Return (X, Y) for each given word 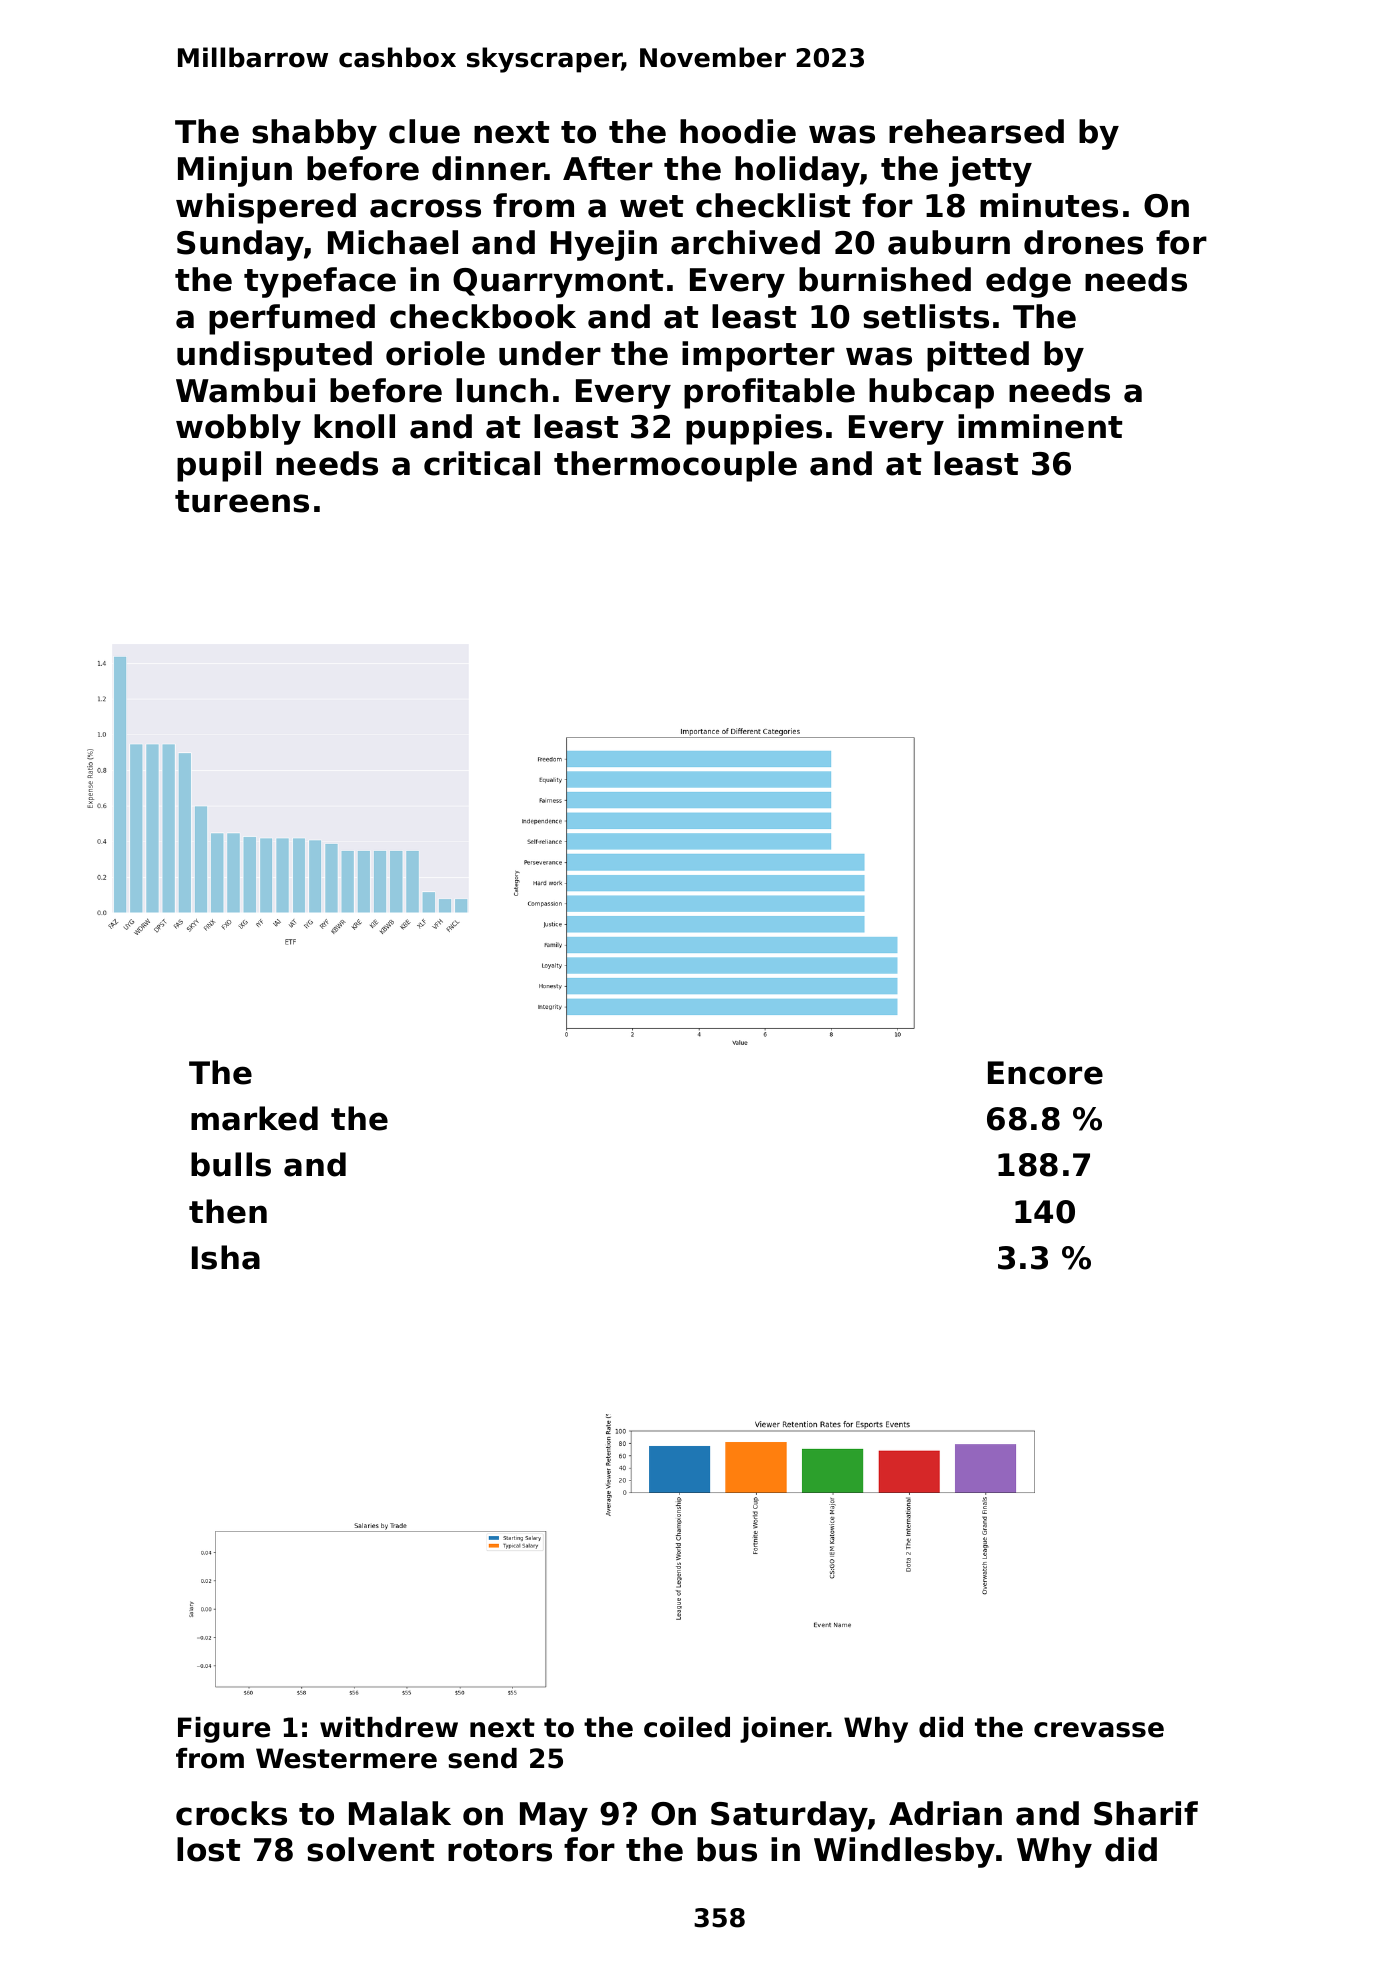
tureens (242, 501)
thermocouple (675, 466)
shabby (314, 134)
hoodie (738, 131)
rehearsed (976, 131)
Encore (1045, 1073)
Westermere (346, 1758)
